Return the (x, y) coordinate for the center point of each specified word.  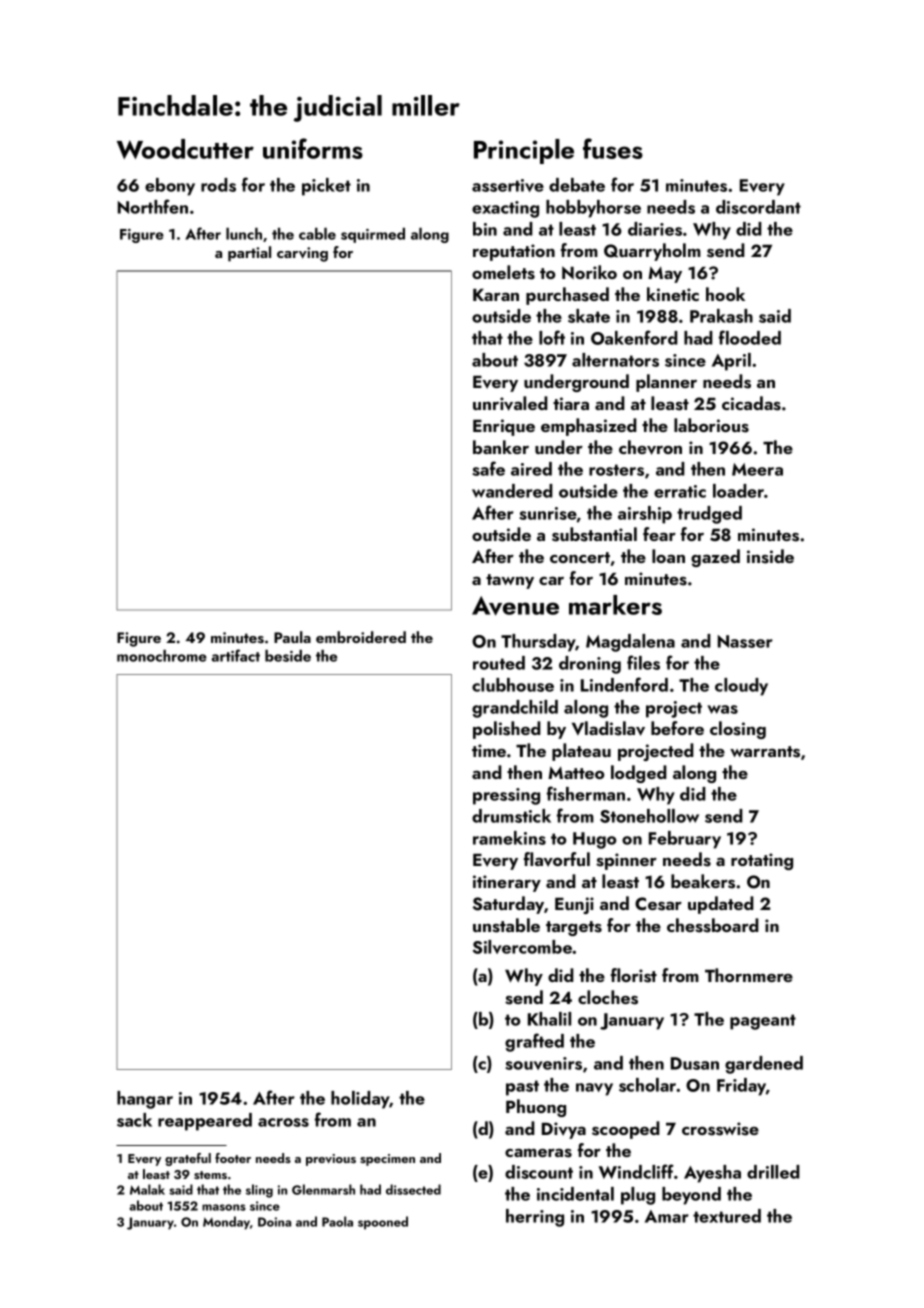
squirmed (373, 235)
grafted (534, 1042)
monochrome (162, 656)
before (677, 728)
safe (488, 468)
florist (634, 975)
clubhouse (513, 685)
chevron (650, 447)
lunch (244, 234)
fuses (613, 148)
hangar (145, 1100)
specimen (387, 1160)
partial (249, 254)
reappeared (205, 1122)
